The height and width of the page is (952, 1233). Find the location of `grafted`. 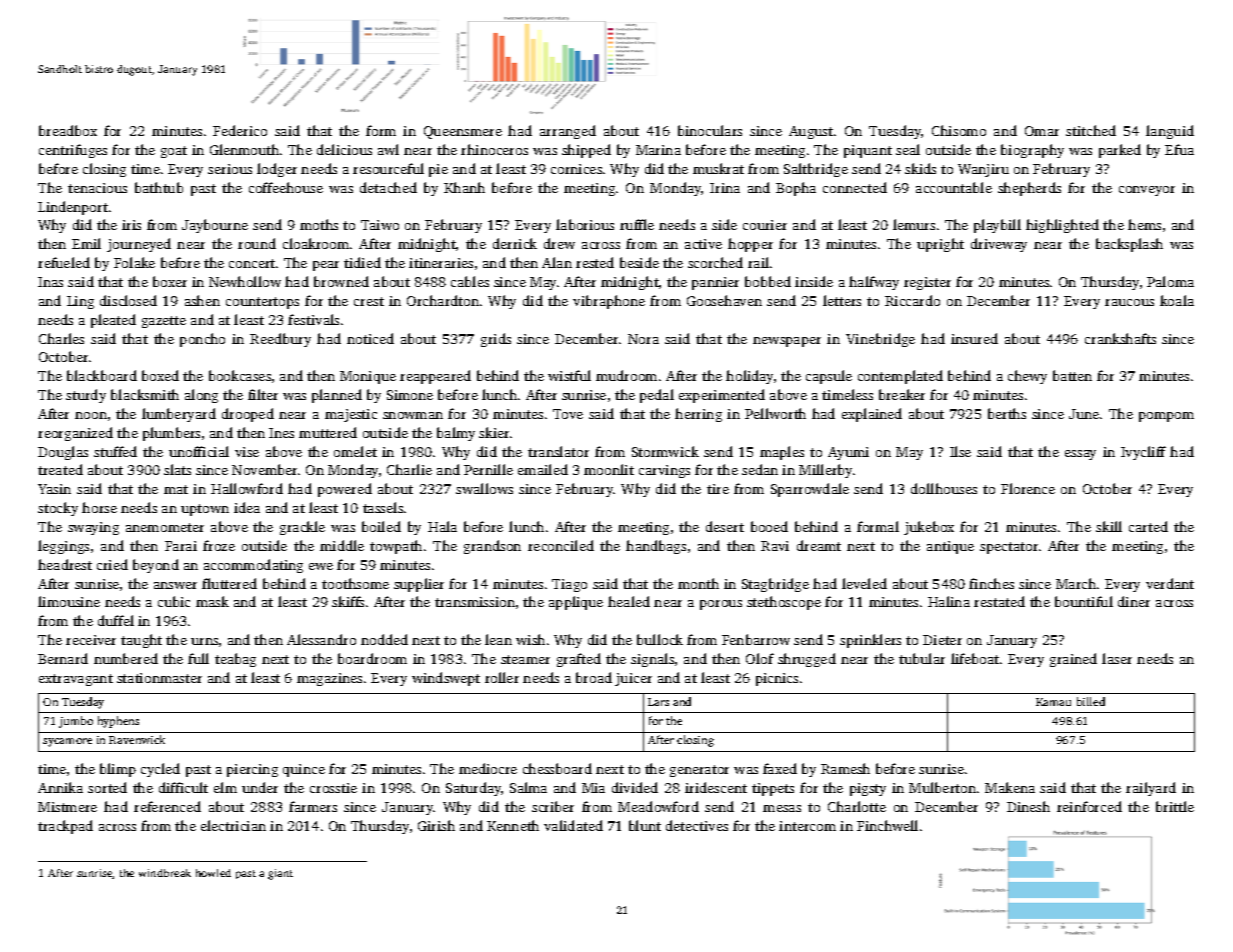

grafted is located at coordinates (579, 660).
